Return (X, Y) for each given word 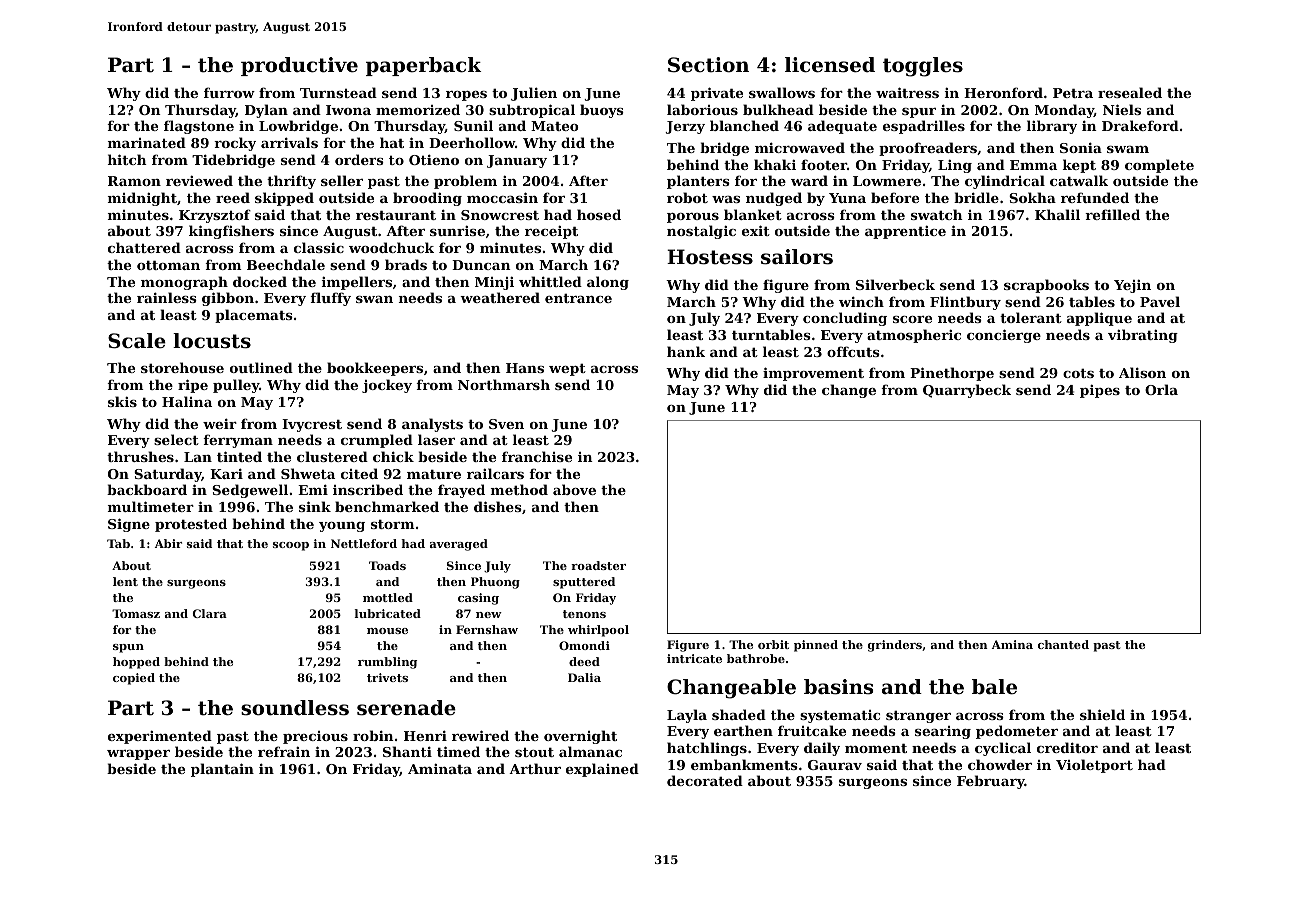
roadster (598, 565)
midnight (142, 199)
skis (122, 401)
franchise (537, 456)
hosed (599, 214)
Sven (506, 424)
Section (708, 65)
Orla (1161, 389)
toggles (923, 67)
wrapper (138, 755)
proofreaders (928, 149)
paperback (424, 66)
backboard (147, 489)
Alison (1142, 372)
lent (125, 581)
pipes (1100, 391)
